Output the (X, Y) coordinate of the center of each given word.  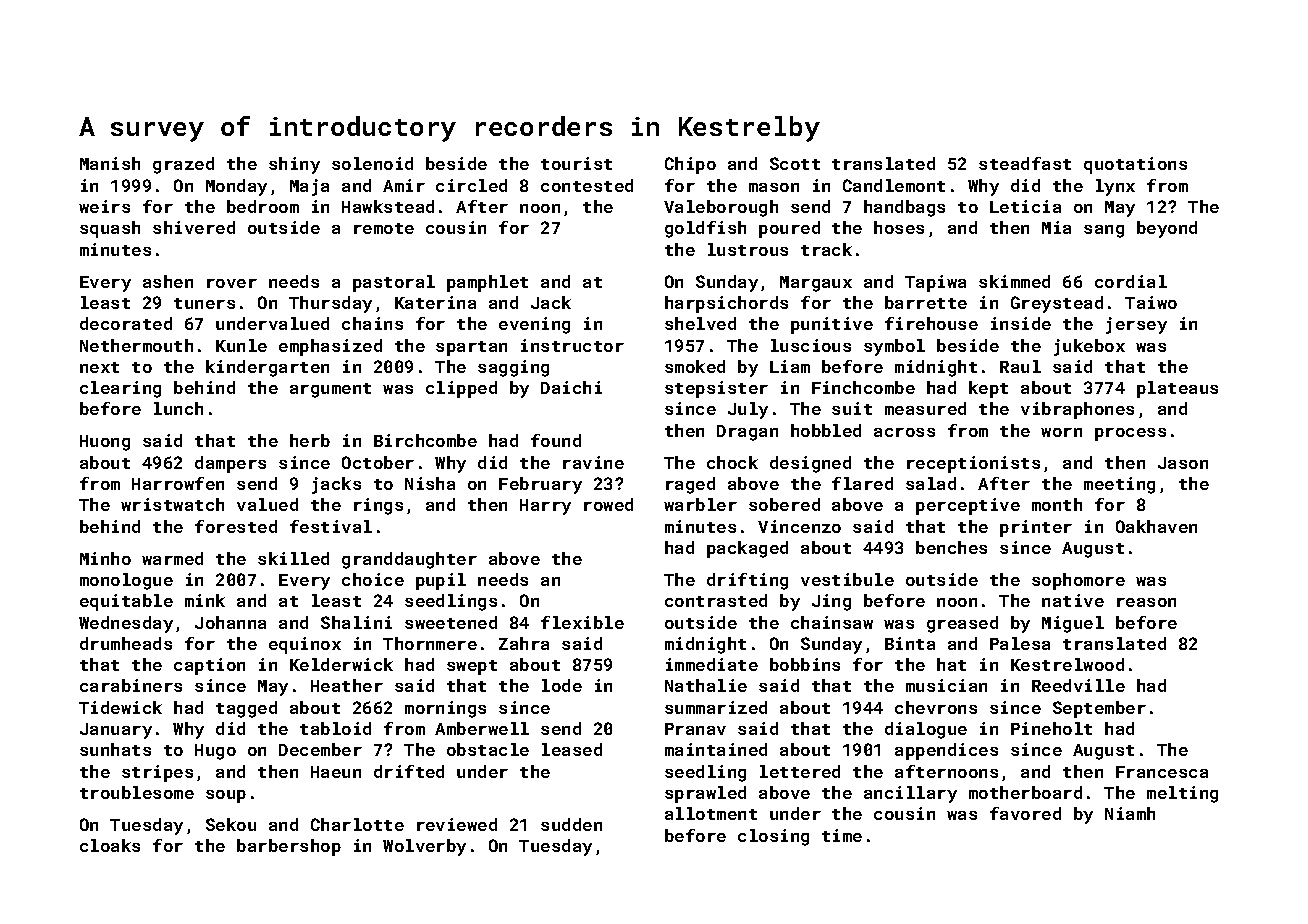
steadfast (1025, 163)
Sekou (231, 824)
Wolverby (424, 847)
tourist (576, 163)
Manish (110, 163)
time (842, 835)
